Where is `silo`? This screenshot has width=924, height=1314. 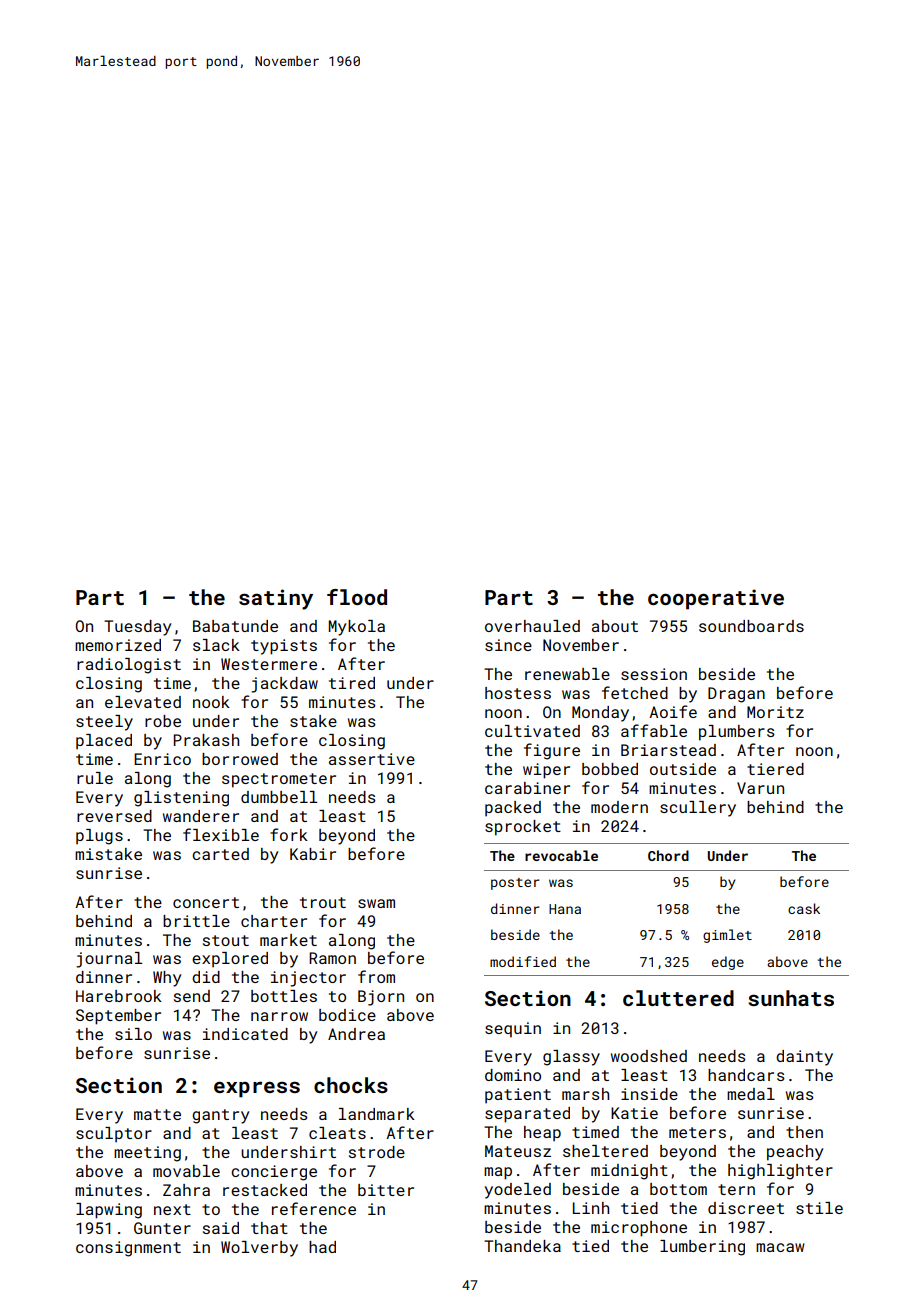
silo is located at coordinates (133, 1034).
